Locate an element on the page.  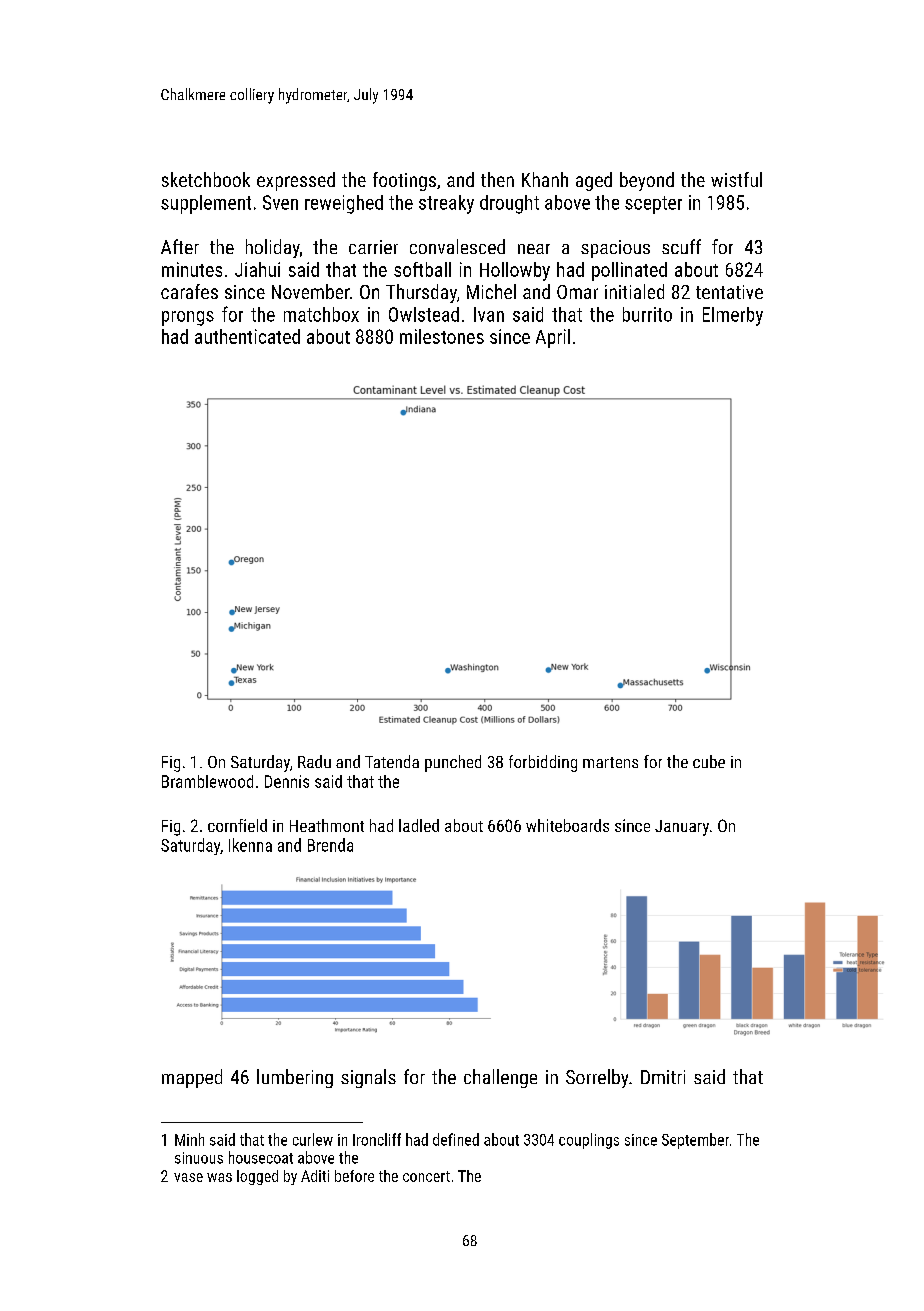
Bramblewood is located at coordinates (207, 781).
